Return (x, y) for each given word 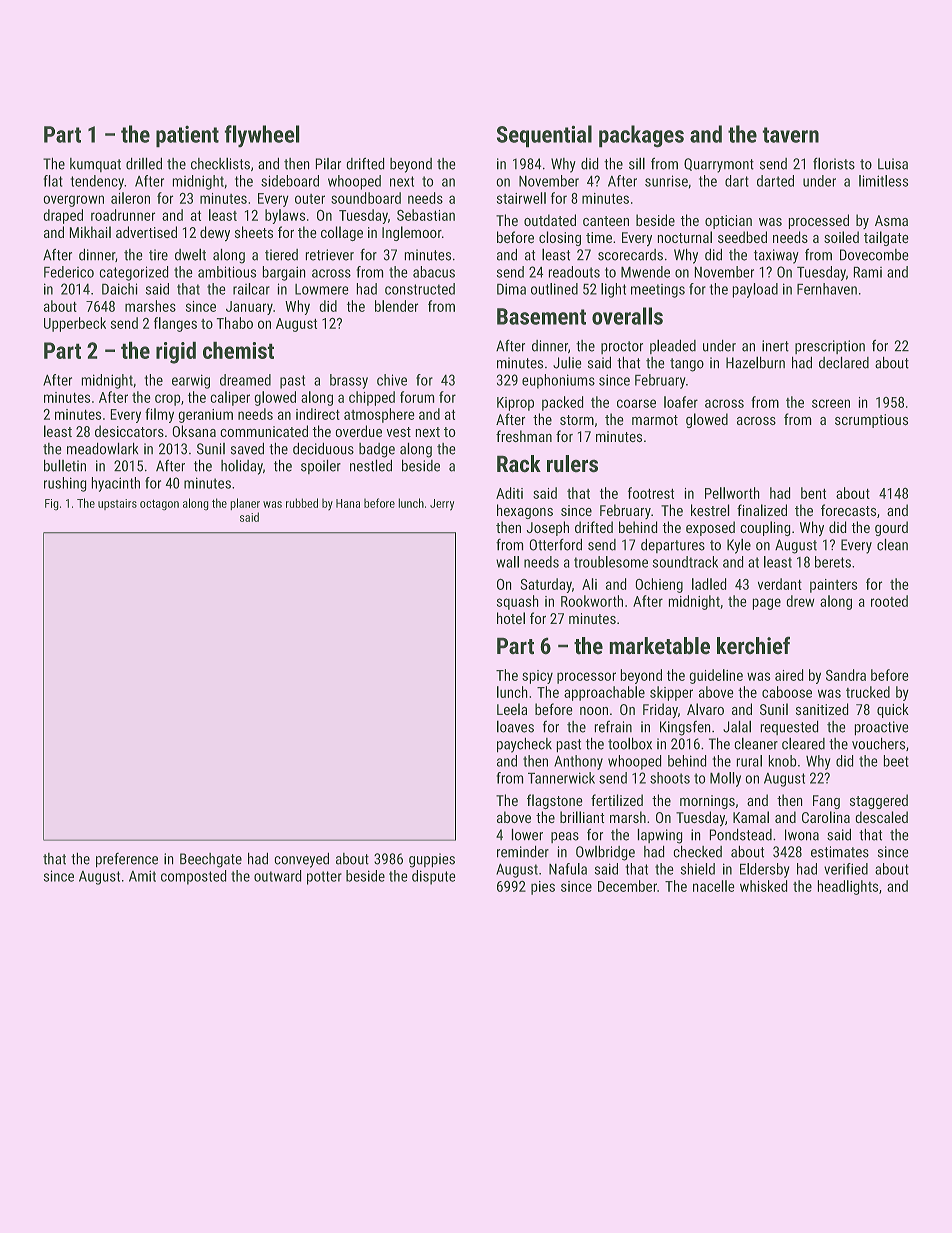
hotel (511, 618)
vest (399, 432)
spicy (537, 677)
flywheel (262, 136)
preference (127, 860)
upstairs (117, 504)
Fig (51, 504)
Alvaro (705, 709)
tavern (791, 135)
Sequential (544, 136)
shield (698, 869)
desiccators (129, 431)
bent (813, 493)
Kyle (739, 546)
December (627, 886)
